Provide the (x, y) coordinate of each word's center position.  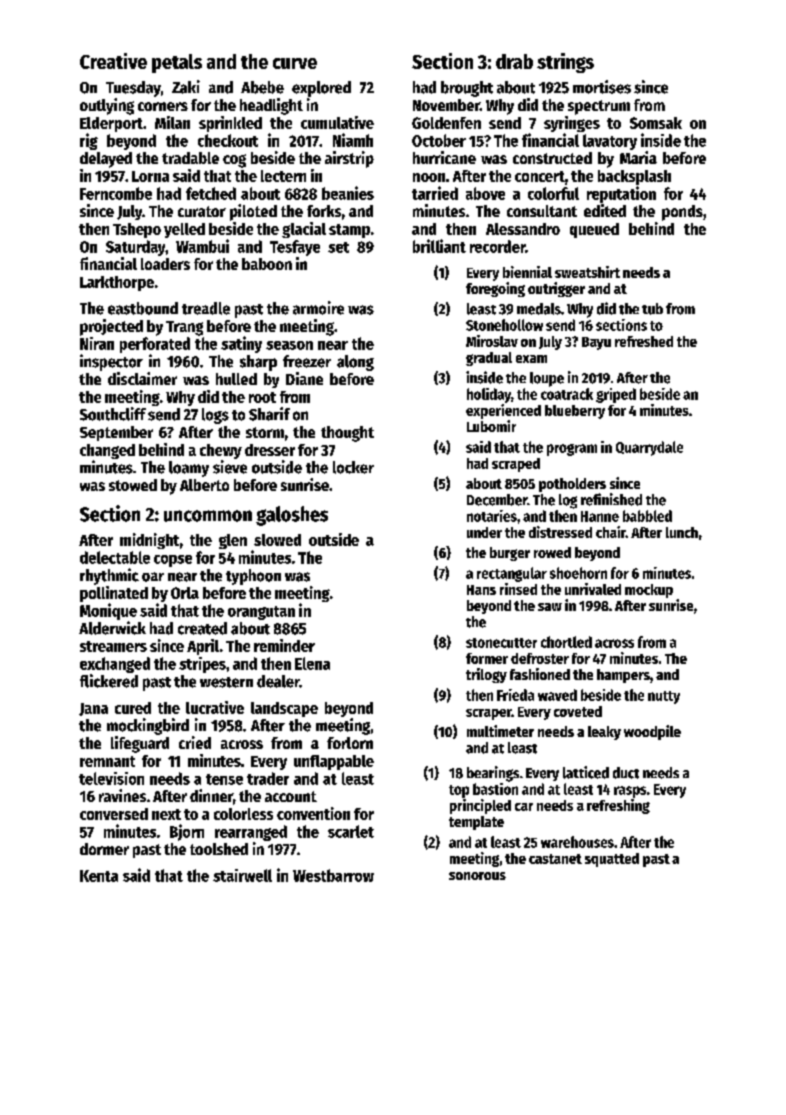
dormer (104, 849)
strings (565, 63)
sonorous (477, 876)
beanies (348, 193)
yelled (184, 230)
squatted (612, 860)
